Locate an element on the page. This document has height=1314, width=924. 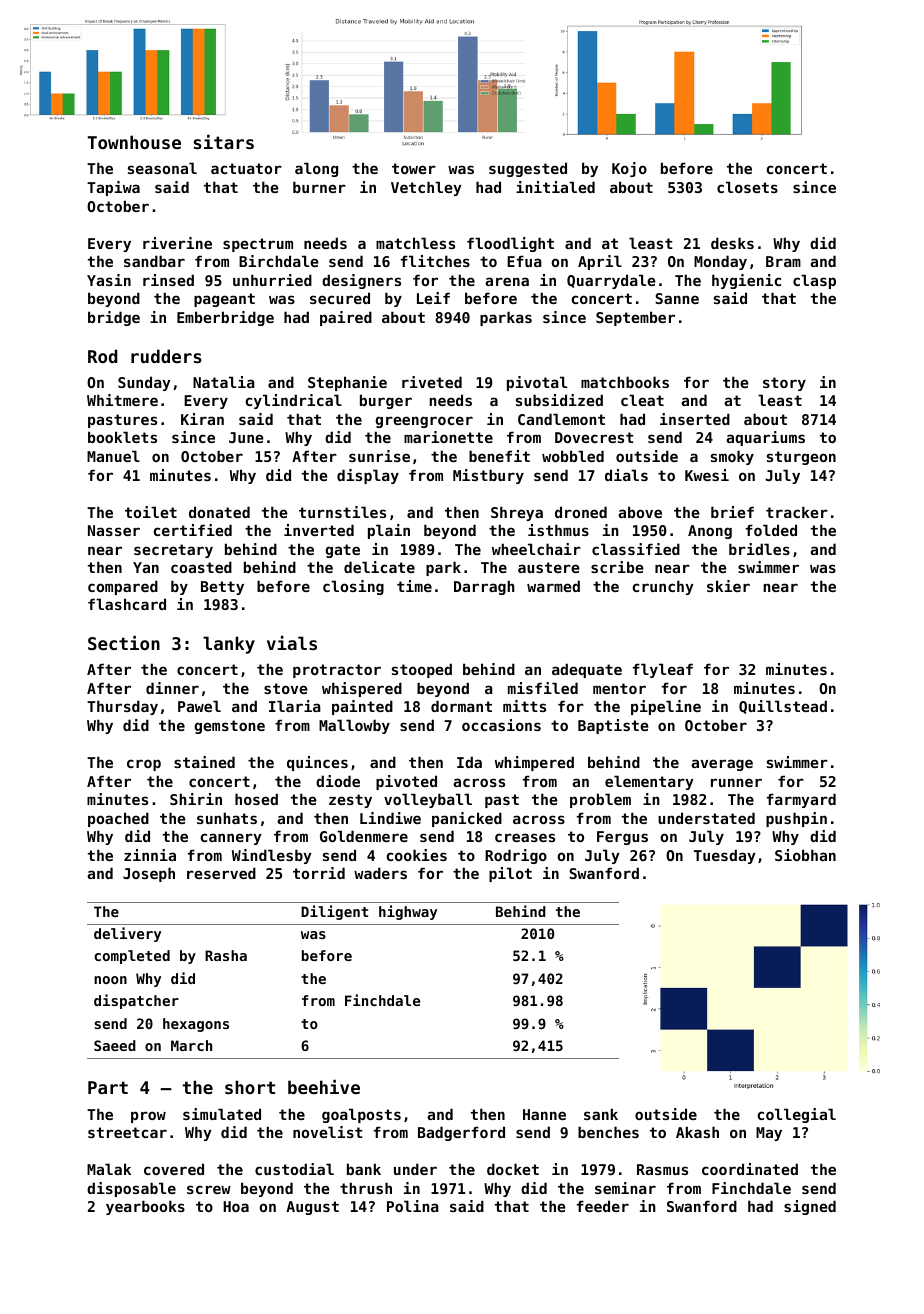
Rodrigo is located at coordinates (516, 856).
